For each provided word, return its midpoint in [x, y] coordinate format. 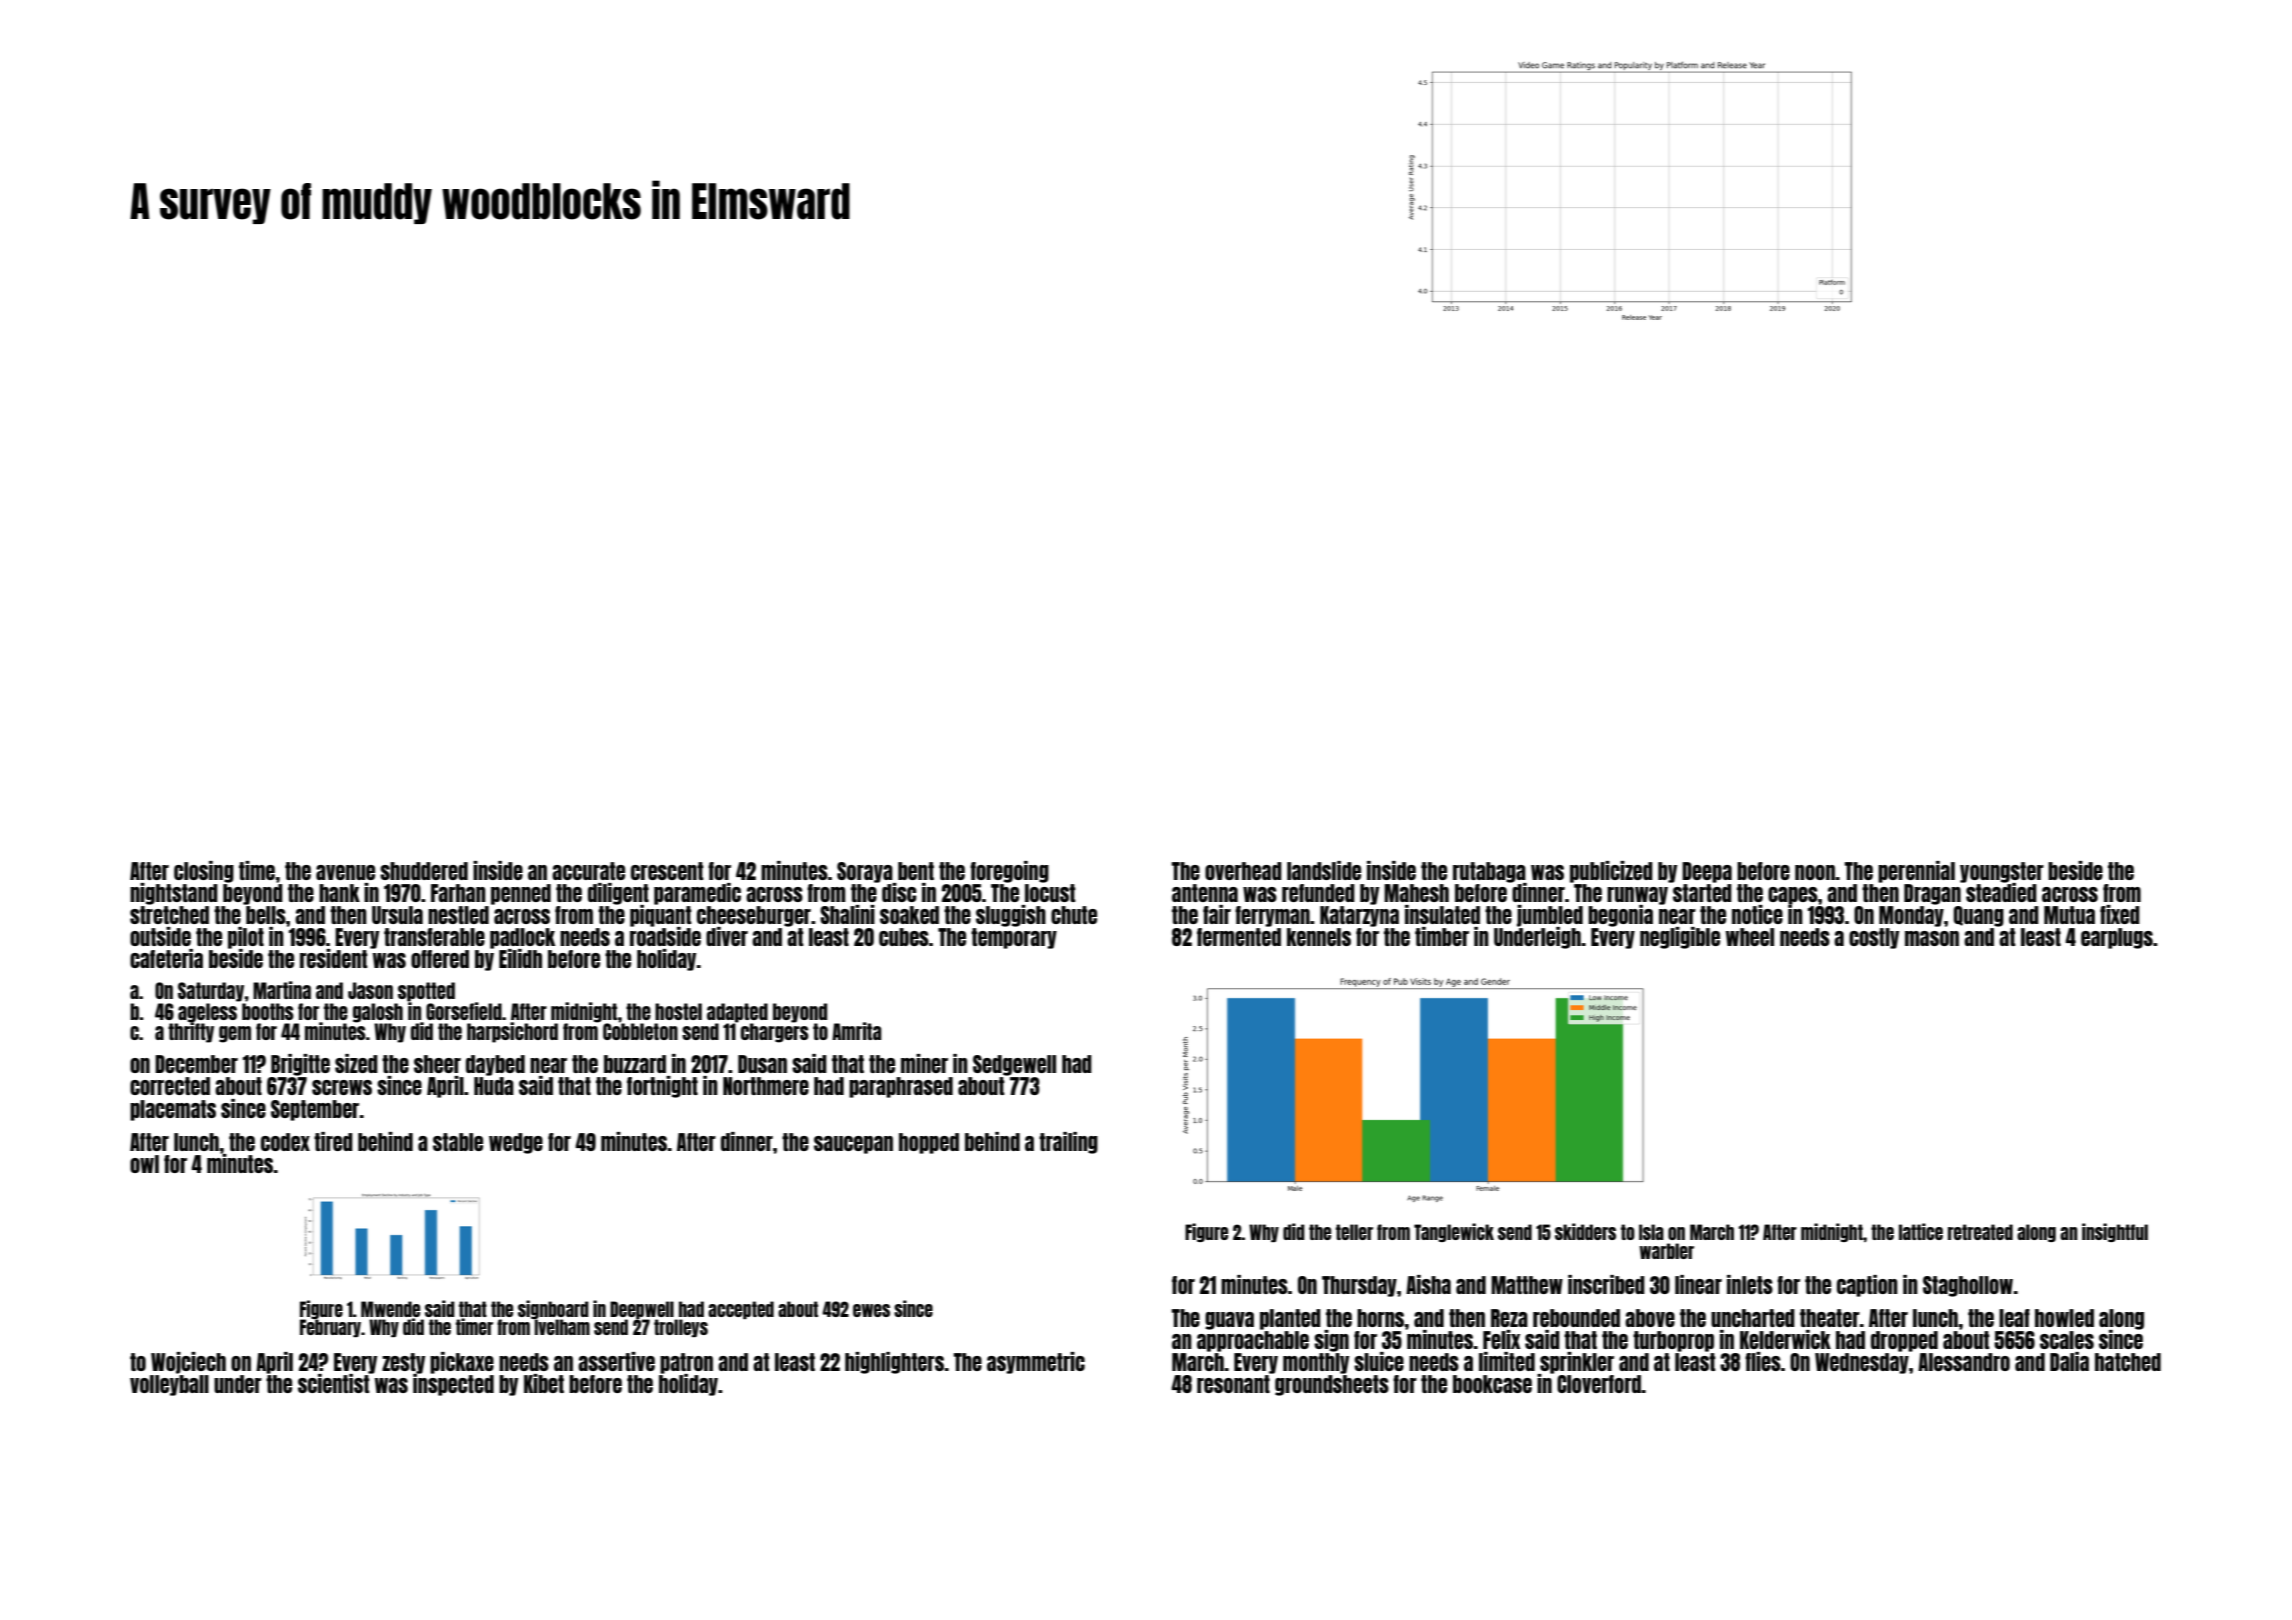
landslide [1324, 870]
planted [1290, 1319]
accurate [588, 871]
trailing [1068, 1143]
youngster [2002, 872]
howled [2064, 1318]
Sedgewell [1014, 1065]
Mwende [390, 1309]
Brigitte [300, 1065]
